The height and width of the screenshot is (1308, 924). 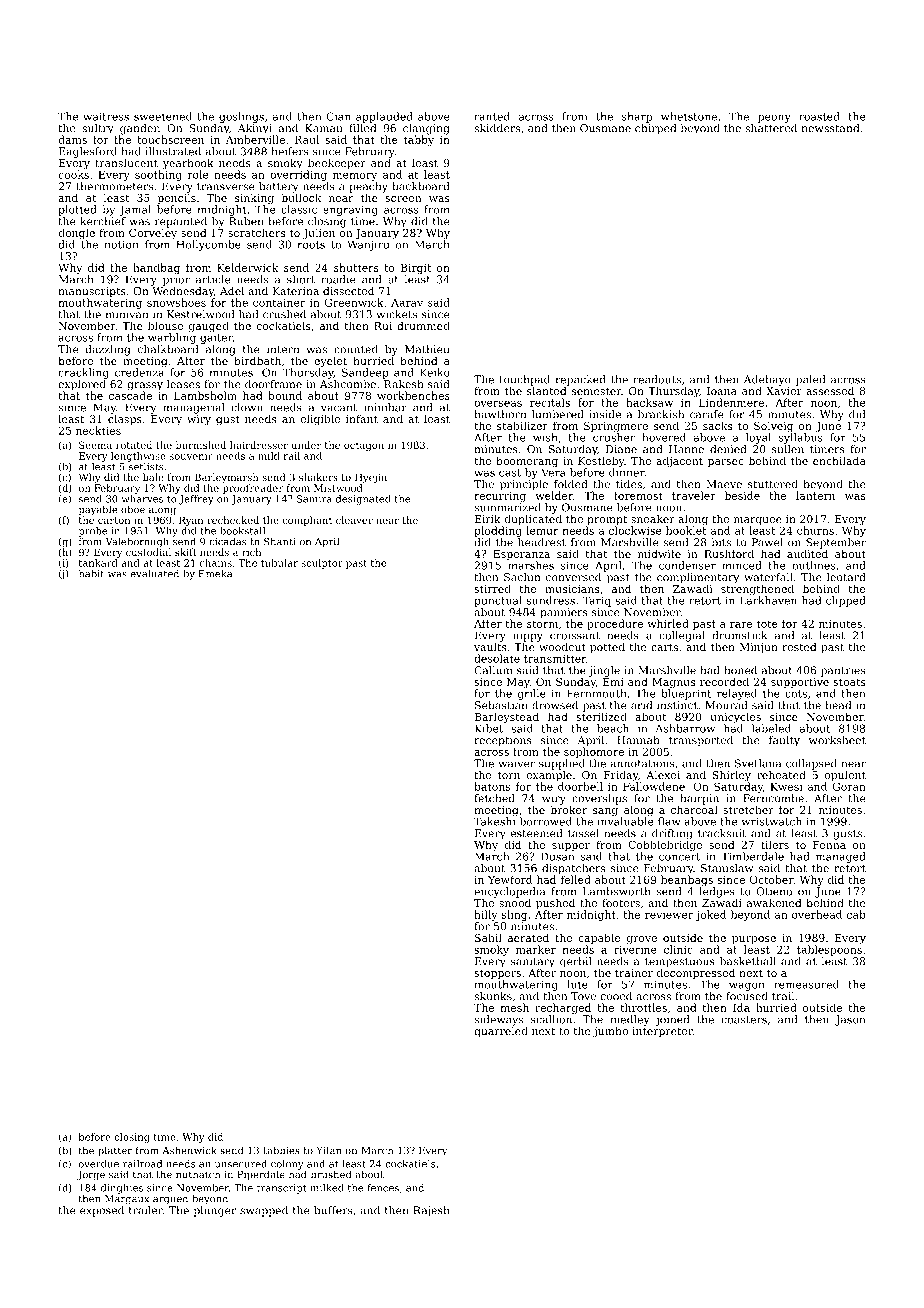 I want to click on paled, so click(x=810, y=380).
